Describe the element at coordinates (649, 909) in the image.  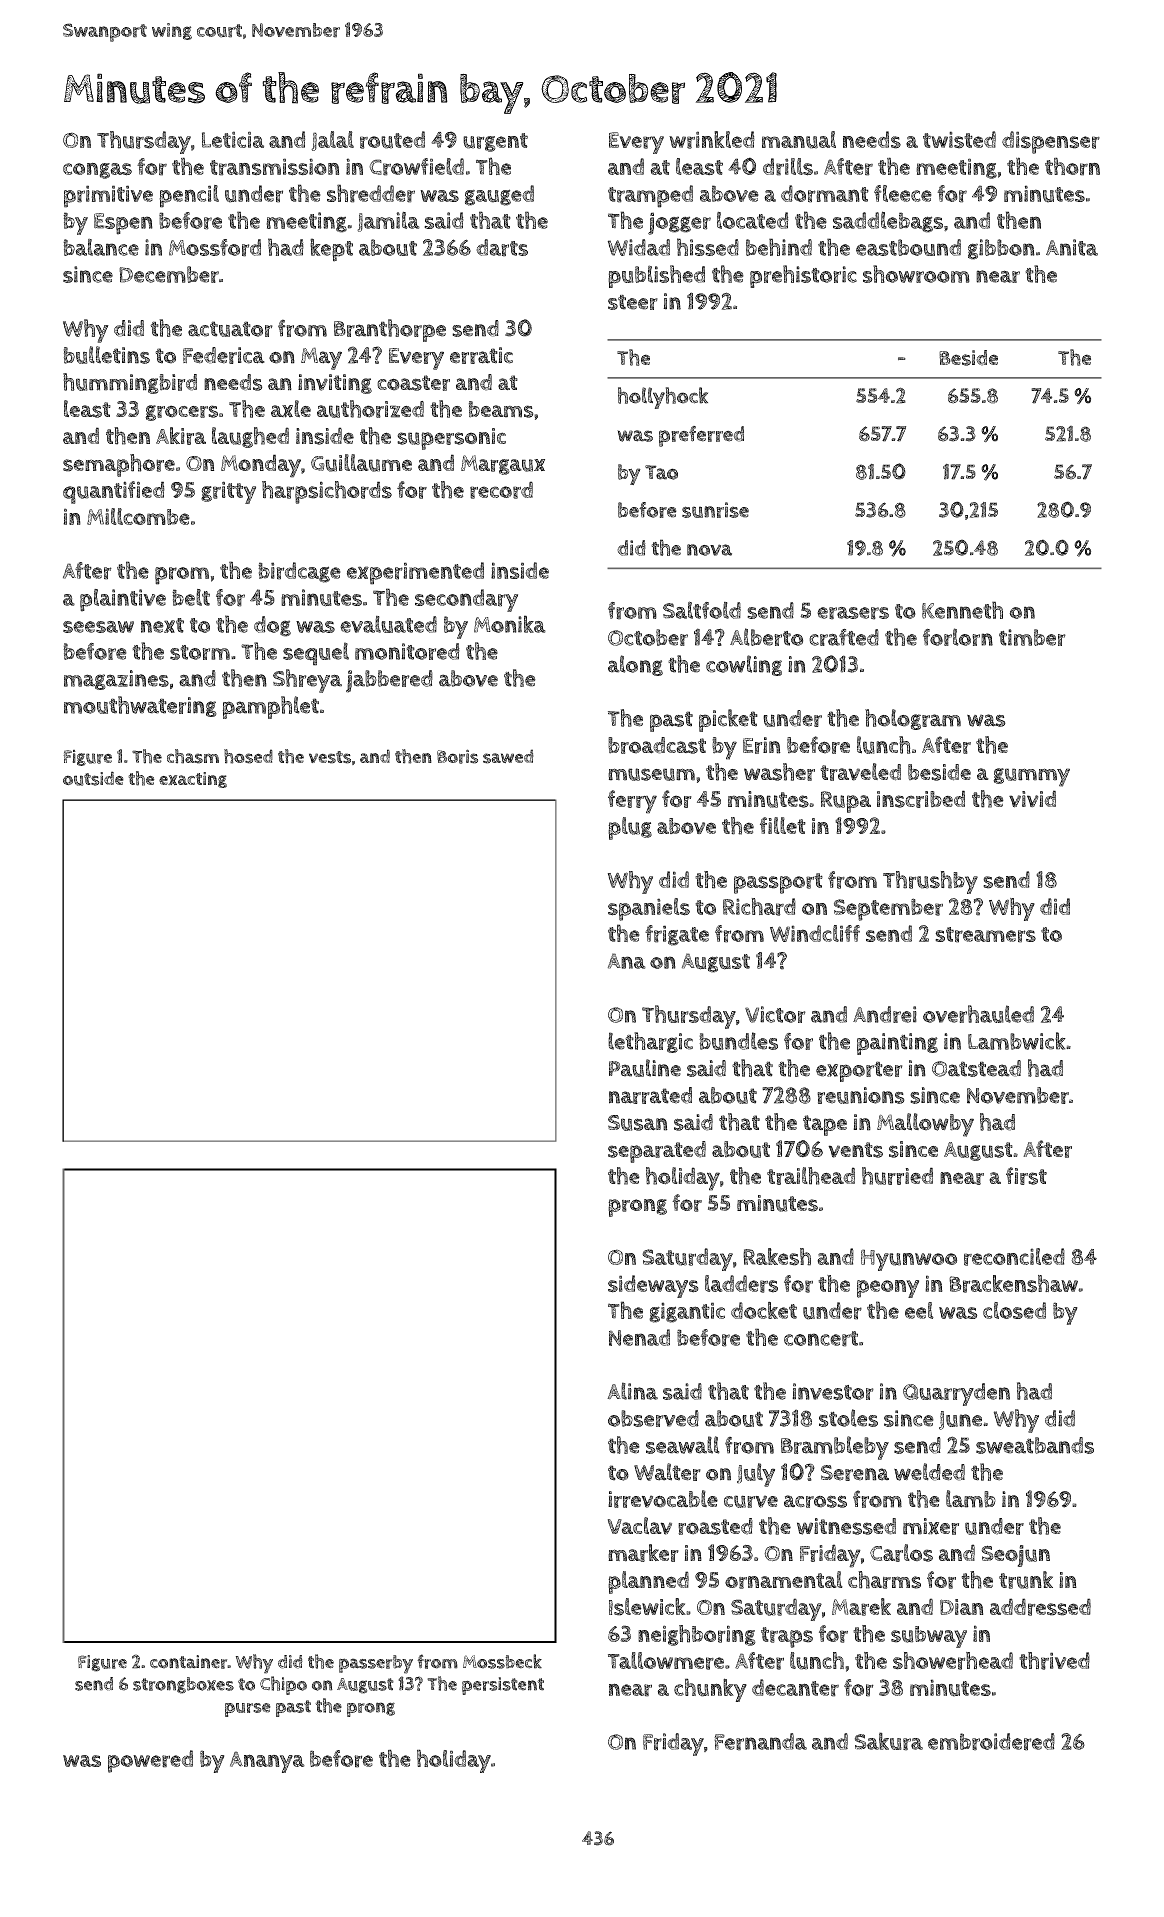
I see `spaniels` at that location.
